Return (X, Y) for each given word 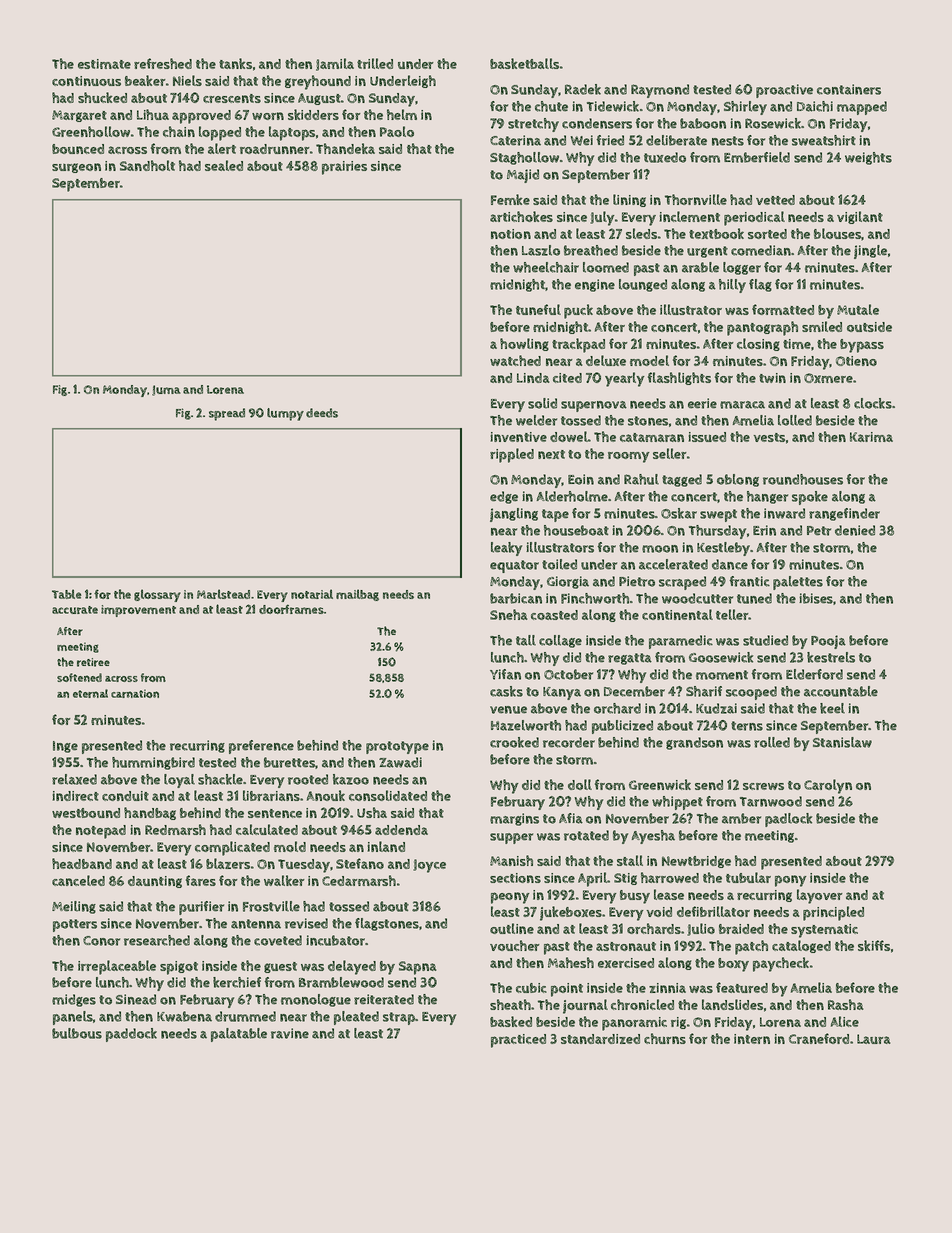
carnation (135, 693)
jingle (870, 252)
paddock (131, 1035)
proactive (784, 91)
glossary (157, 595)
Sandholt (147, 165)
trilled (375, 63)
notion (511, 234)
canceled (78, 880)
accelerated (673, 564)
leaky (506, 549)
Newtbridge (696, 862)
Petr (819, 531)
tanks (235, 63)
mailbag (357, 595)
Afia (571, 818)
